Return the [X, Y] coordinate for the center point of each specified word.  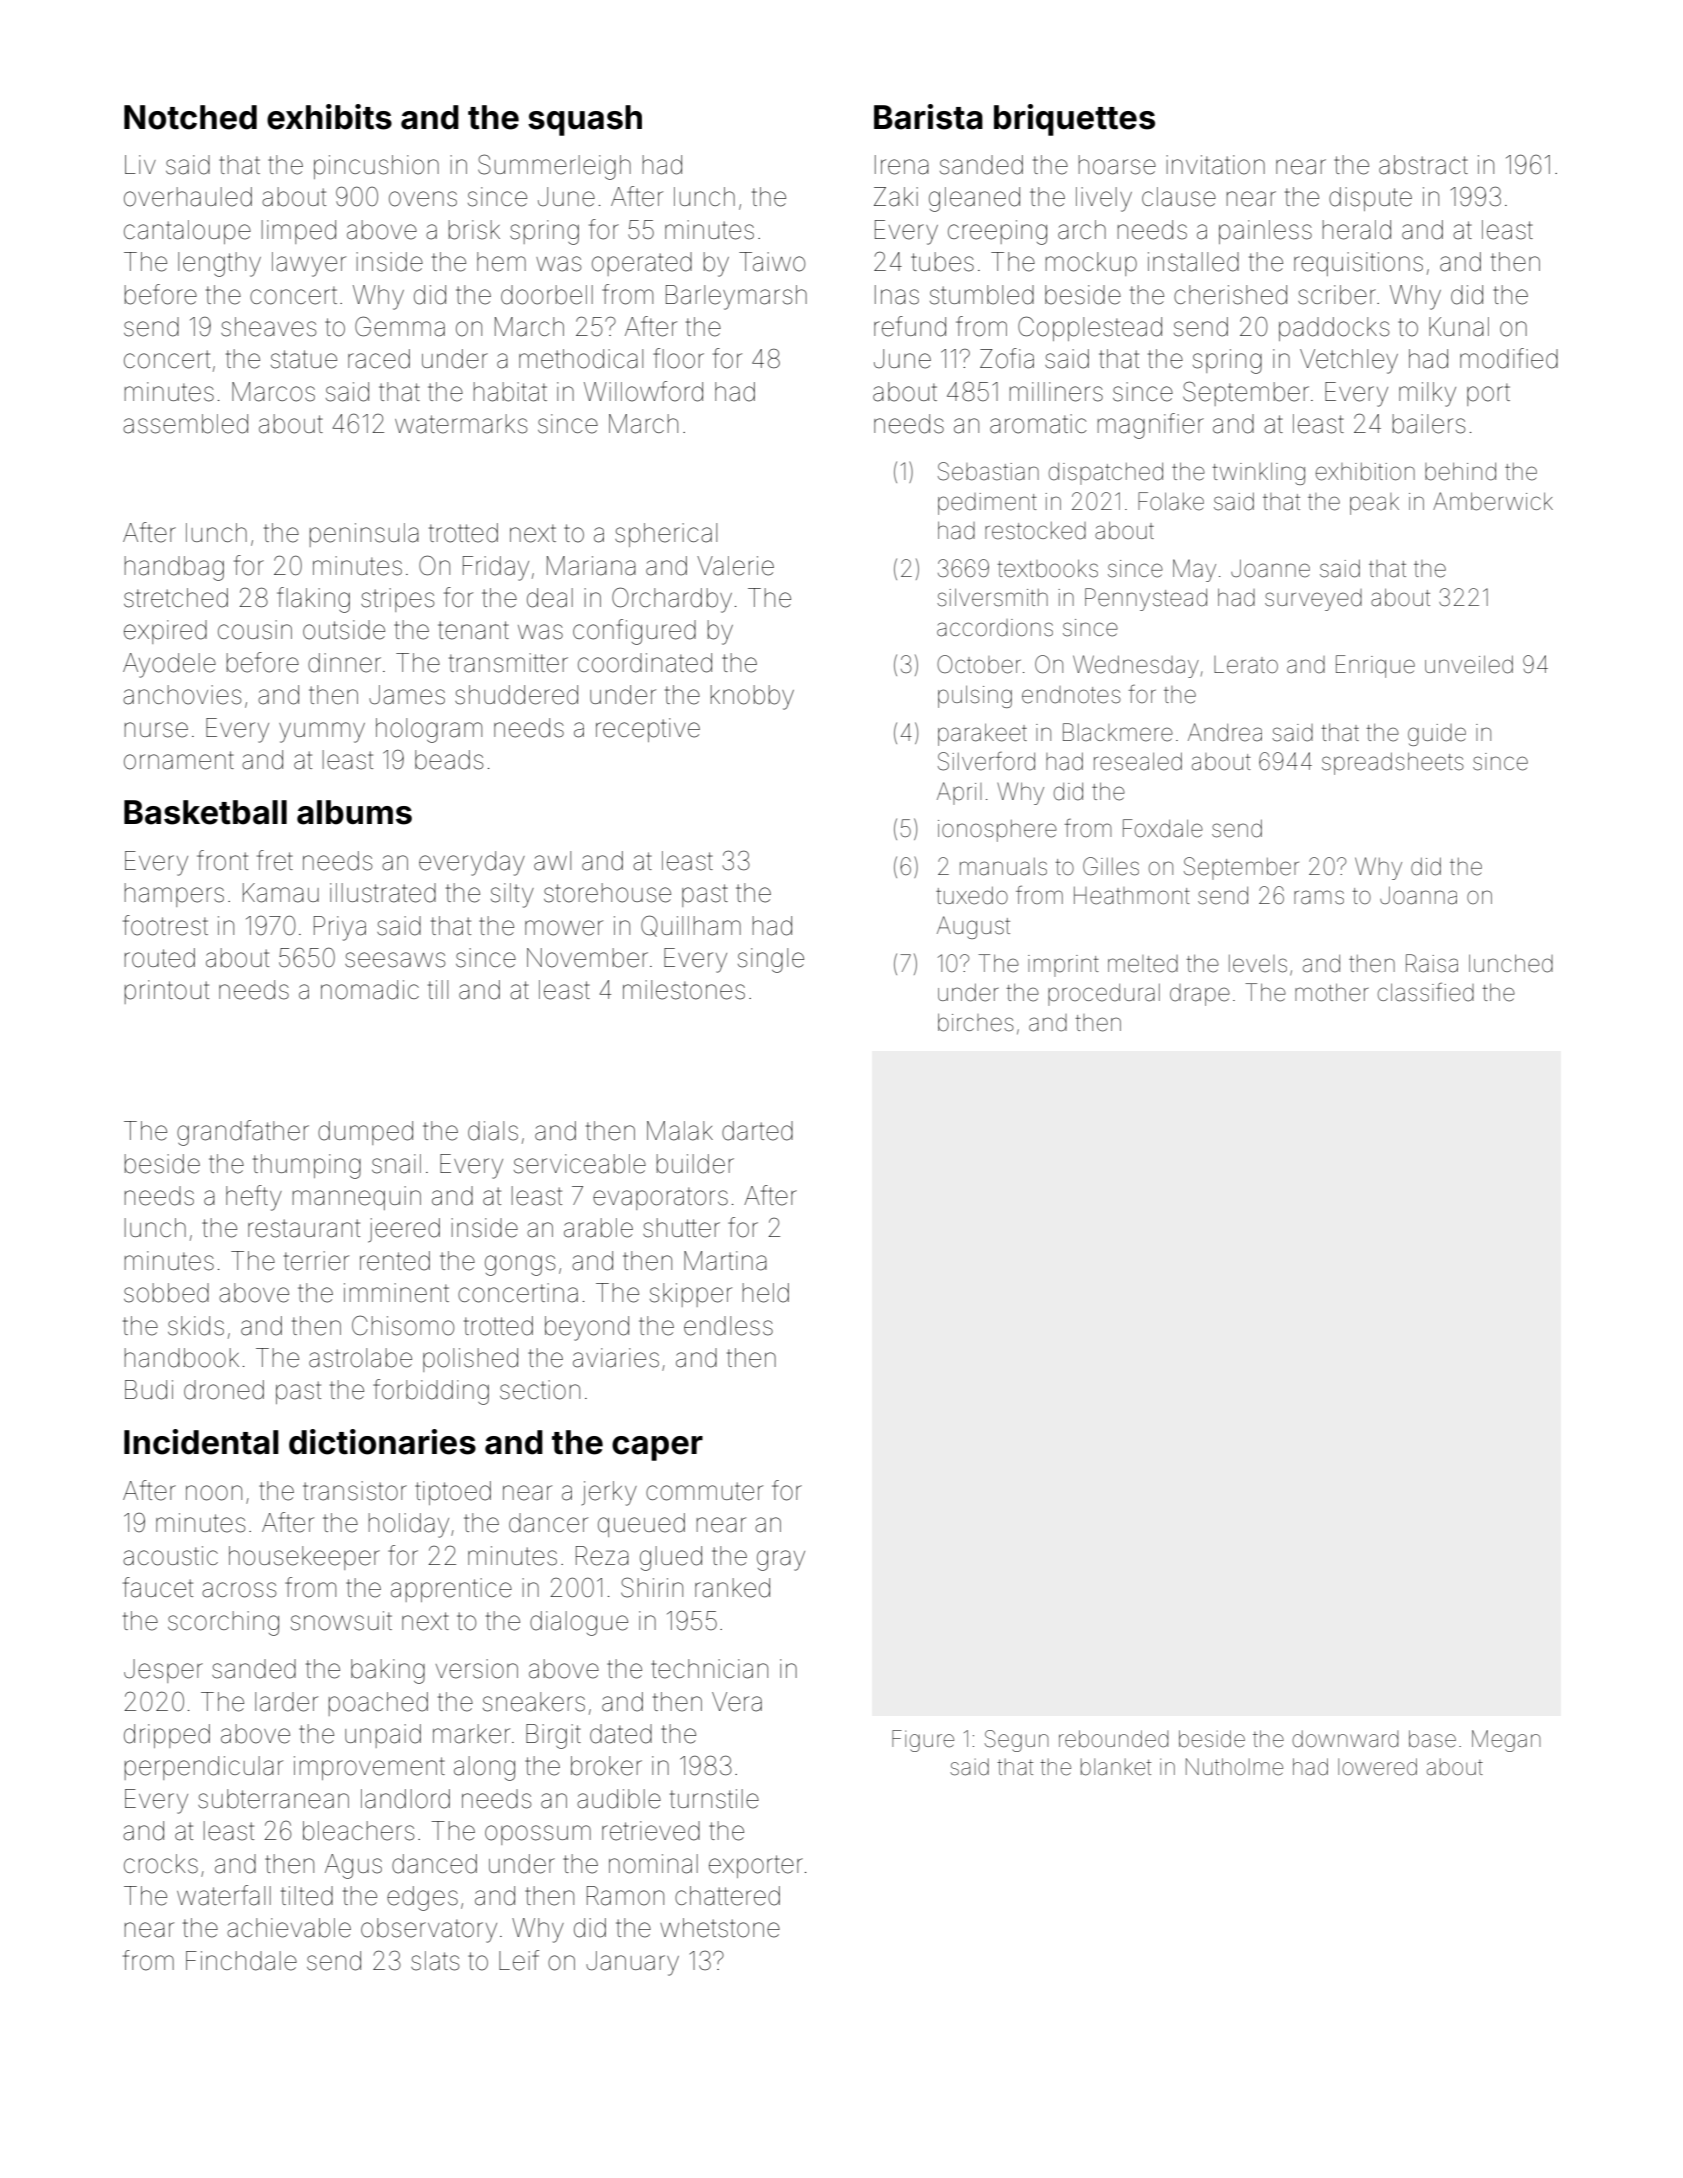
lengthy [219, 264]
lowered [1377, 1767]
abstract [1423, 165]
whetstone [720, 1928]
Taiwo [772, 262]
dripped [167, 1736]
